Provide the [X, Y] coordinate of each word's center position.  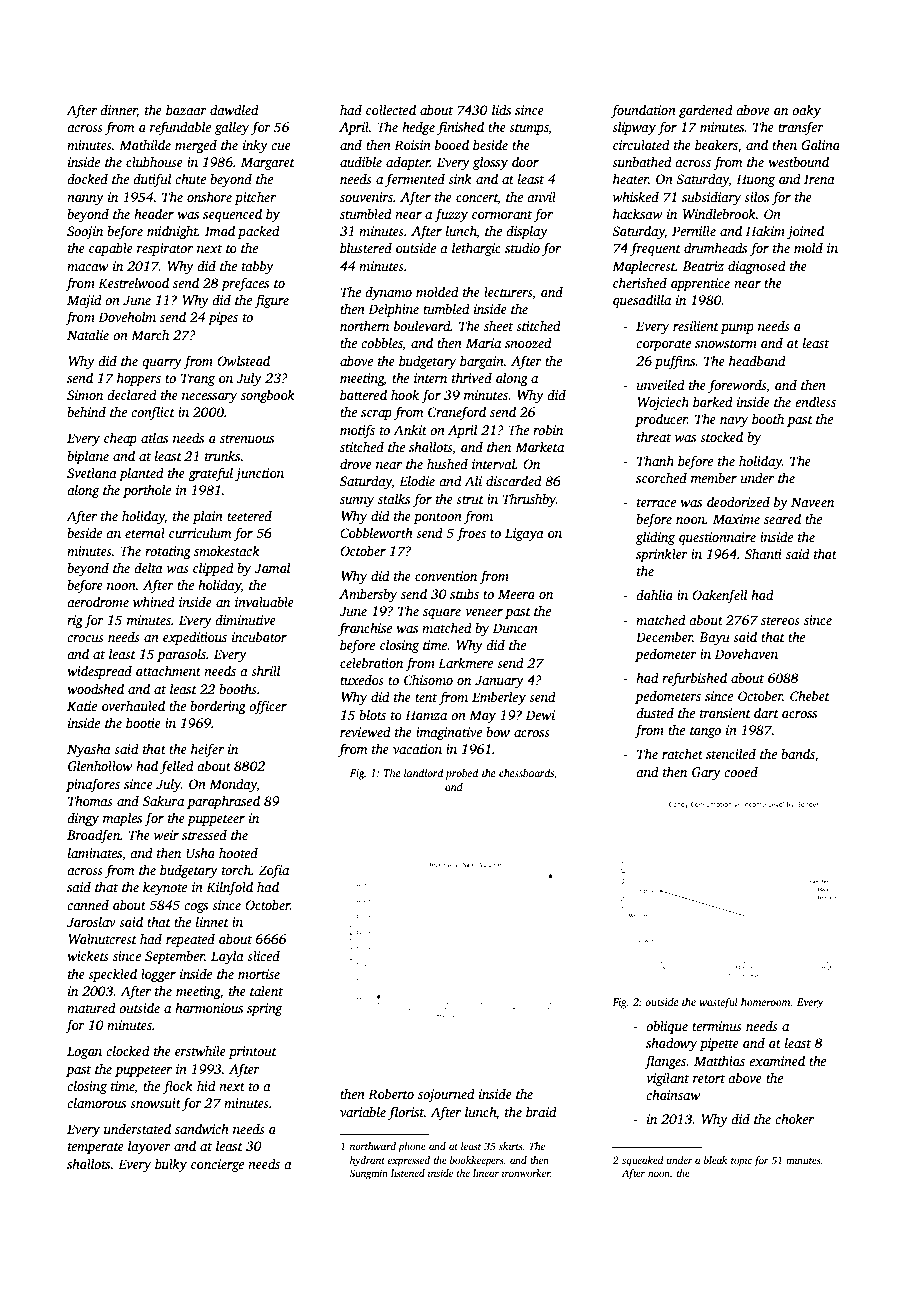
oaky [806, 111]
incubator [259, 636]
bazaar [186, 109]
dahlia [654, 594]
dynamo [388, 293]
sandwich [202, 1128]
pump [737, 329]
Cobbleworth [376, 532]
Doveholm [127, 316]
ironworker [526, 1173]
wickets [88, 955]
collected [391, 109]
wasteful [719, 1003]
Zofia [274, 871]
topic [741, 1161]
